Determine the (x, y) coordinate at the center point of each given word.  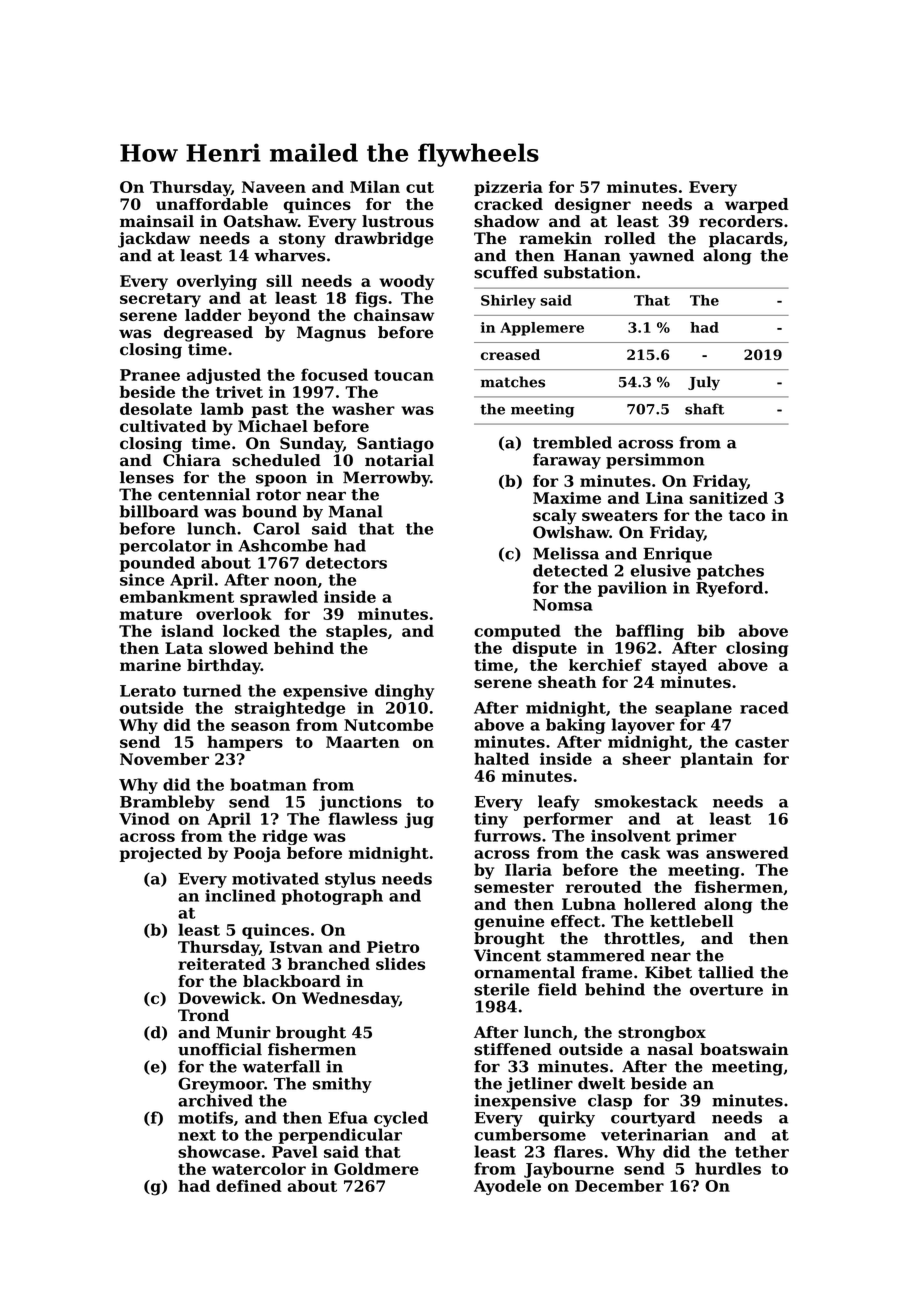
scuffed (506, 272)
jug (419, 820)
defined (248, 1186)
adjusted (224, 376)
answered (747, 852)
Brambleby (167, 803)
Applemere (542, 329)
